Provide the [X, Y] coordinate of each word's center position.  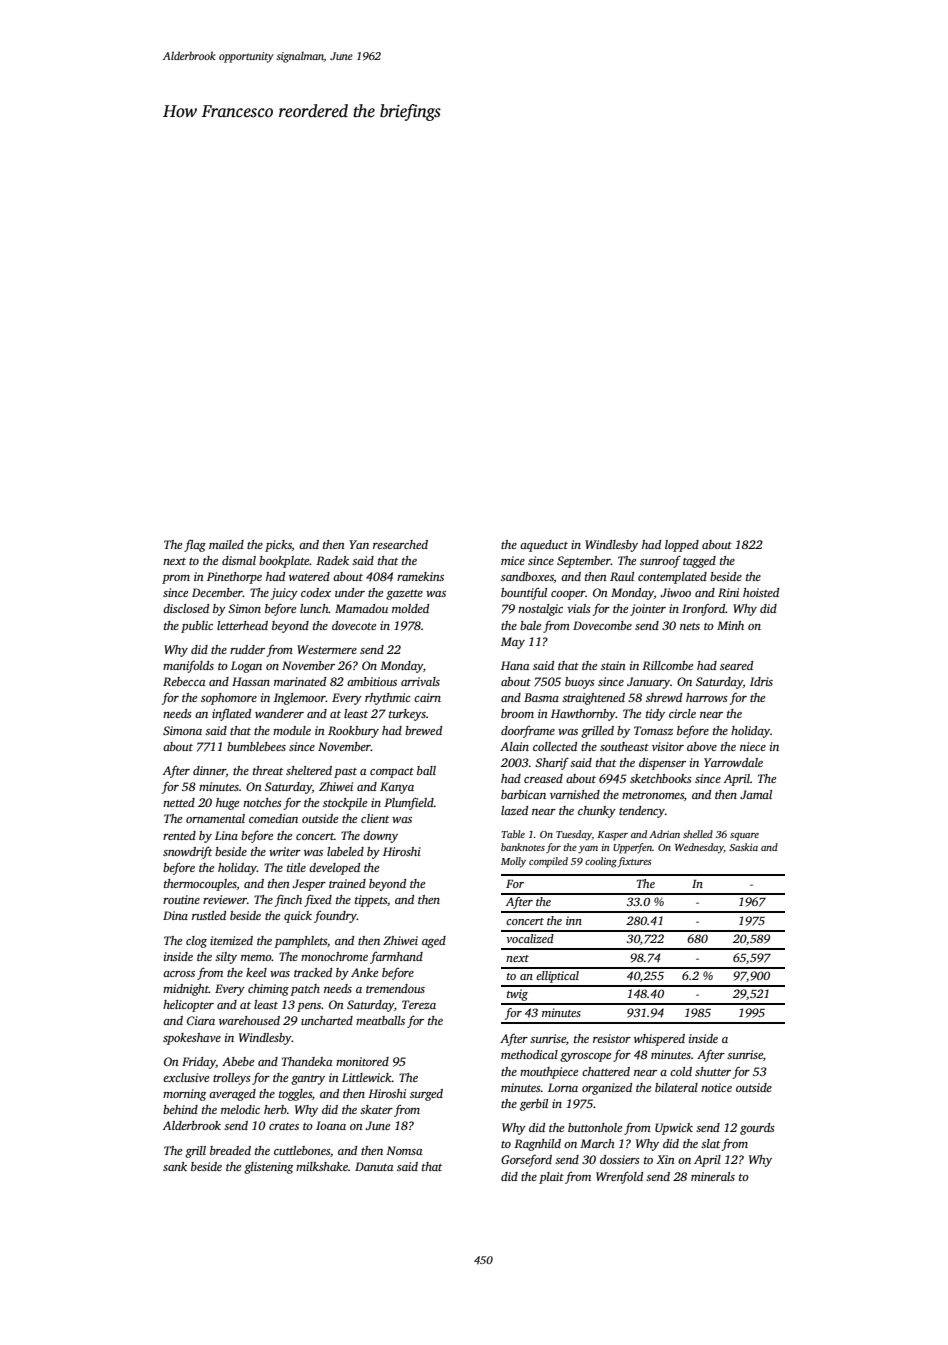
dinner [209, 770]
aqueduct [544, 546]
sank [175, 1166]
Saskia [743, 847]
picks [278, 546]
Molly [513, 862]
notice [716, 1087]
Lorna [563, 1087]
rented [179, 835]
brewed [423, 730]
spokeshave [192, 1039]
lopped [682, 546]
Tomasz [653, 730]
